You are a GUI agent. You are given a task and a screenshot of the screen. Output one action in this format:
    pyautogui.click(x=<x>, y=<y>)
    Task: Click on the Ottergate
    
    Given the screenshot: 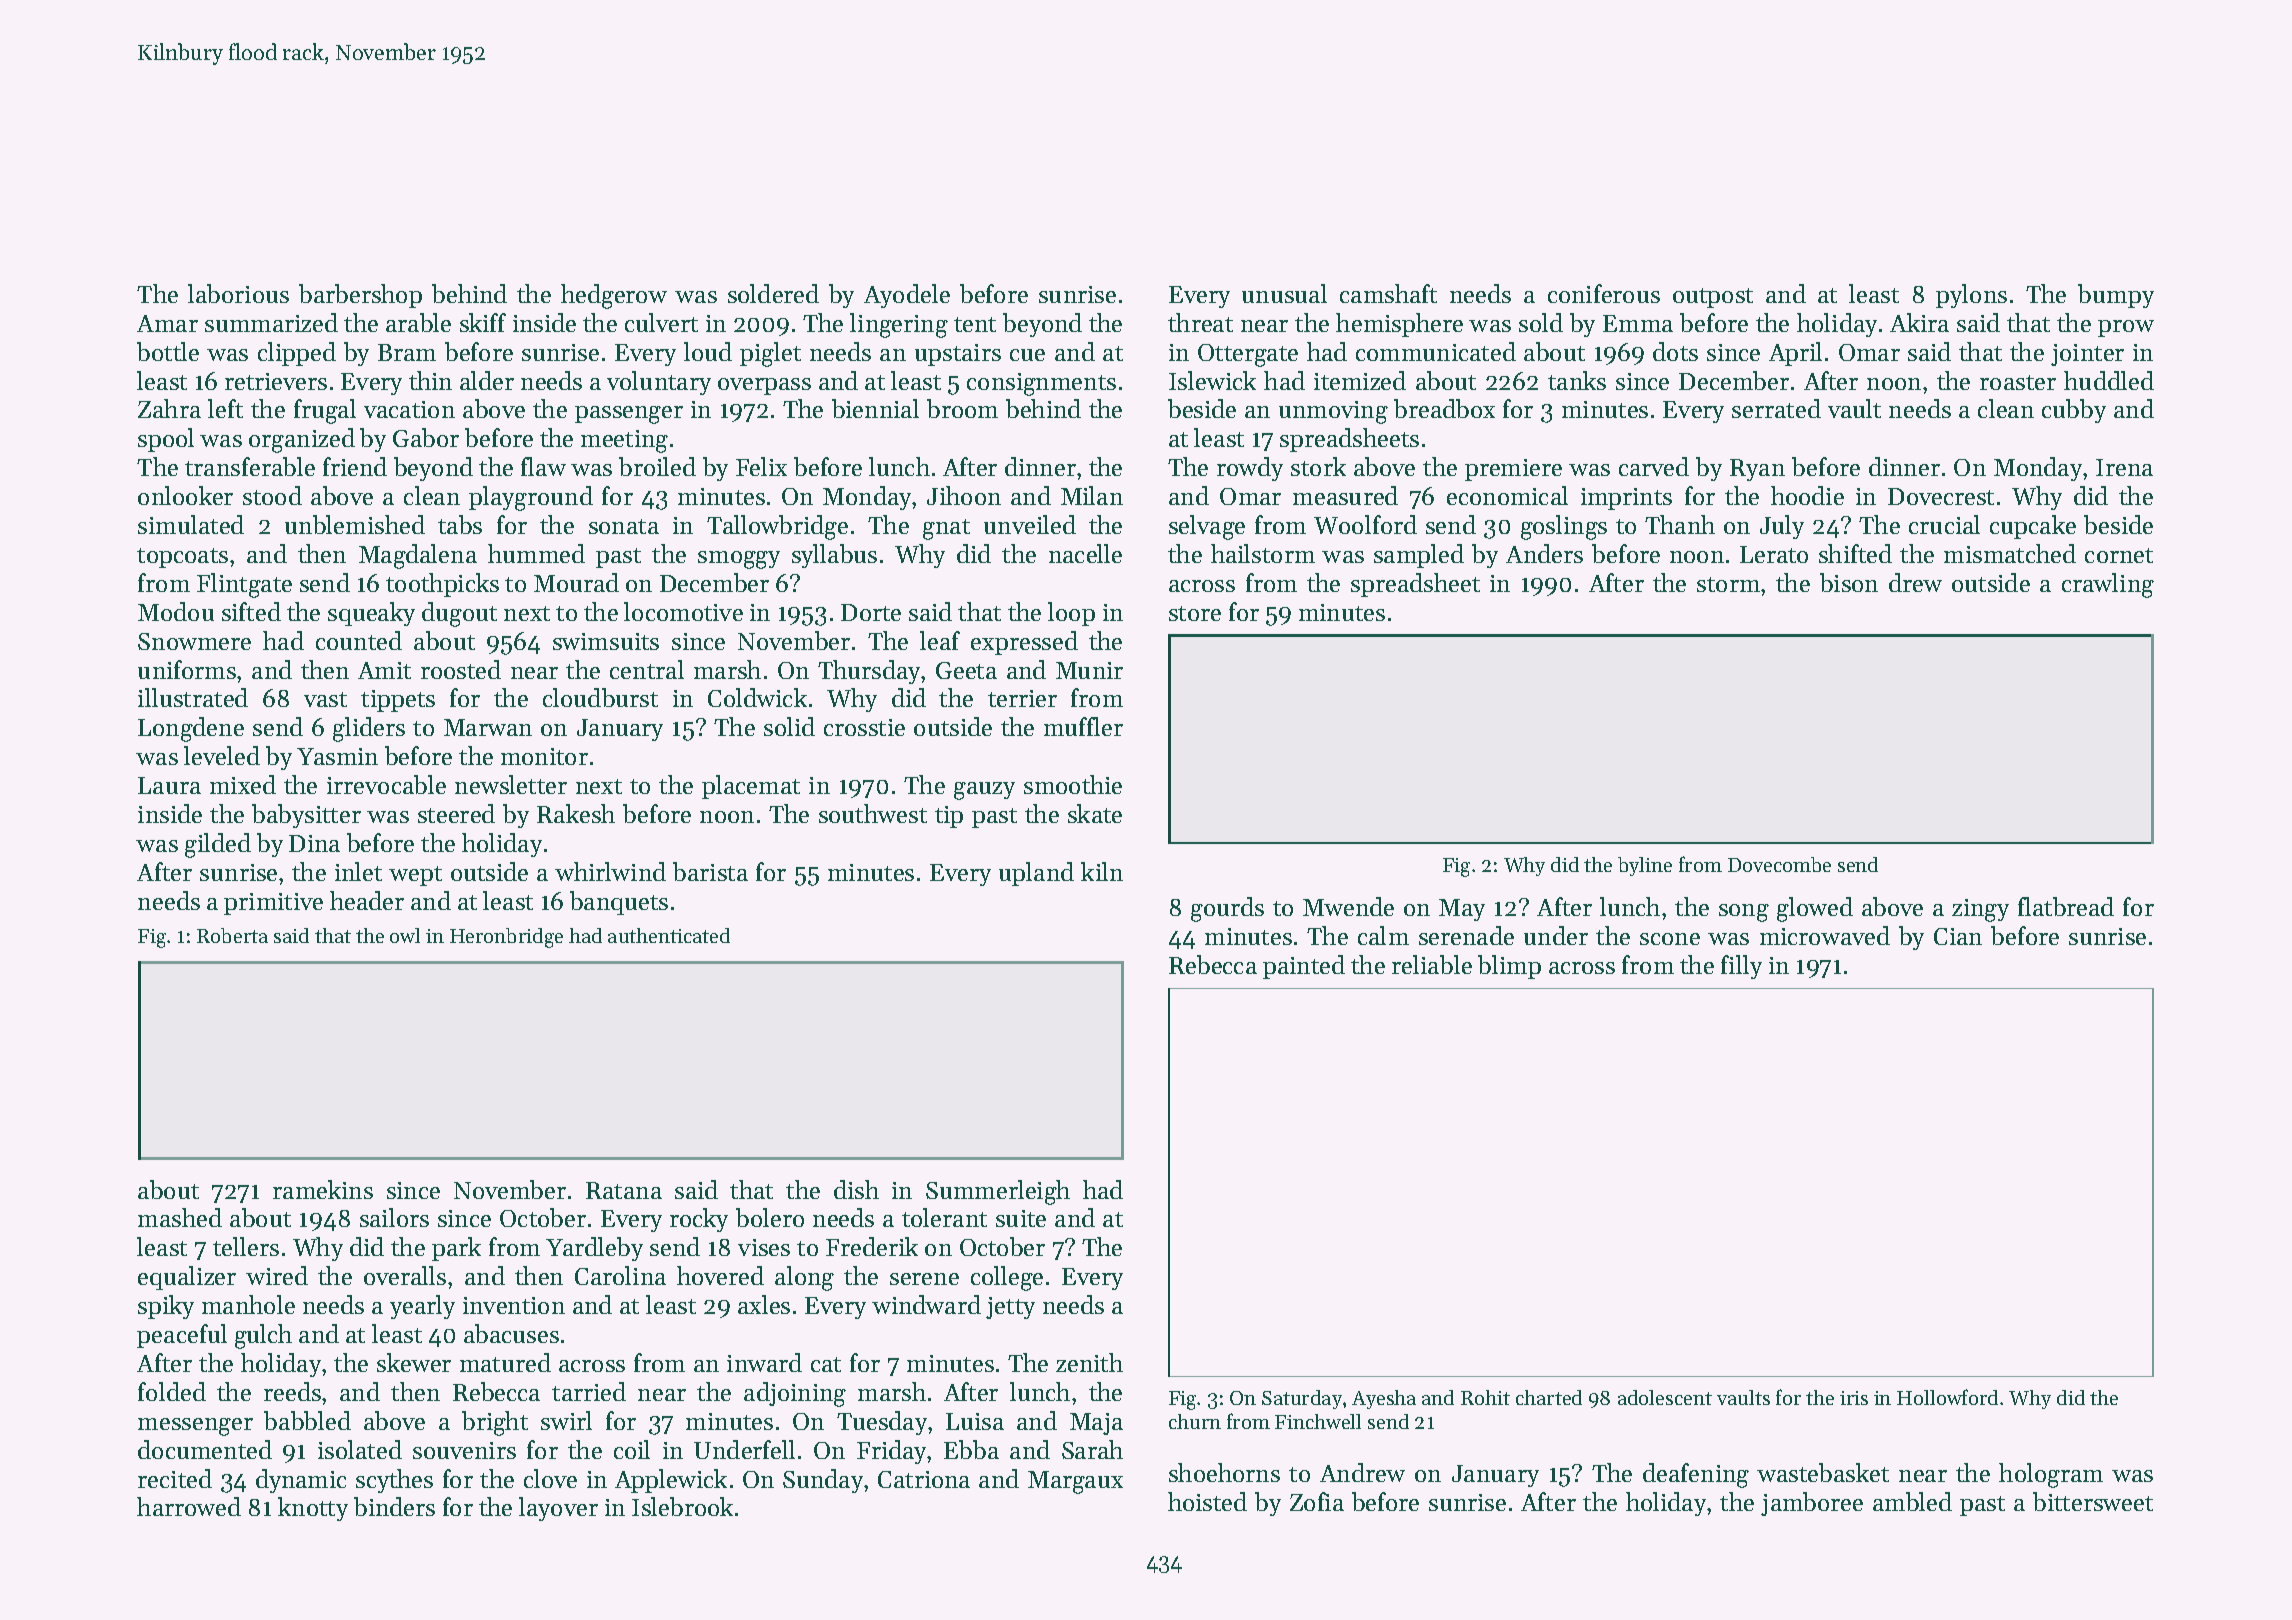 What is the action you would take?
    pyautogui.click(x=1248, y=355)
